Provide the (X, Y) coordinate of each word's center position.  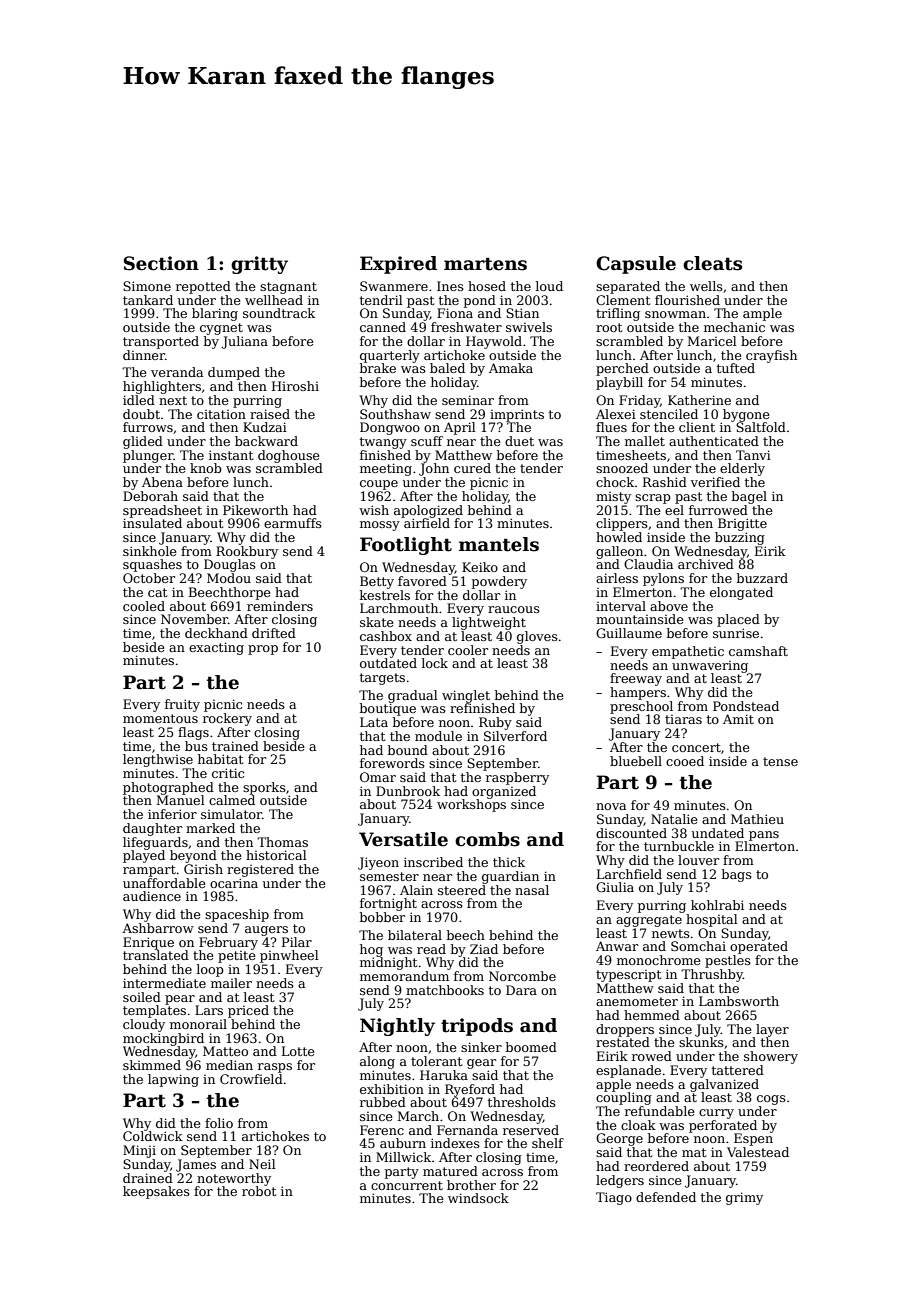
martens (485, 264)
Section (161, 263)
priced (248, 1011)
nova (611, 806)
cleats (712, 263)
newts (671, 933)
